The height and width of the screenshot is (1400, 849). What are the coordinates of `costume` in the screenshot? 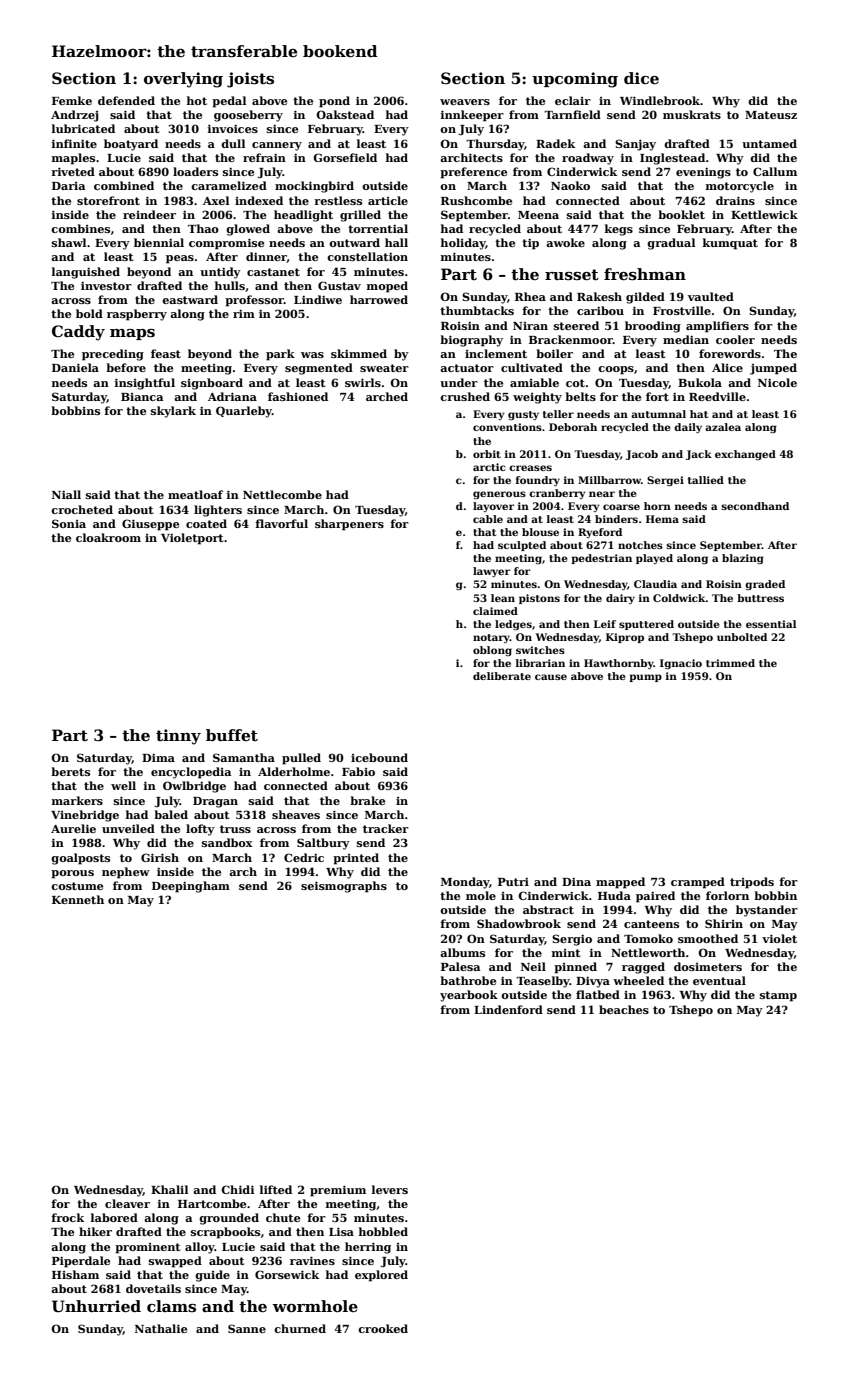 It's located at (77, 886).
